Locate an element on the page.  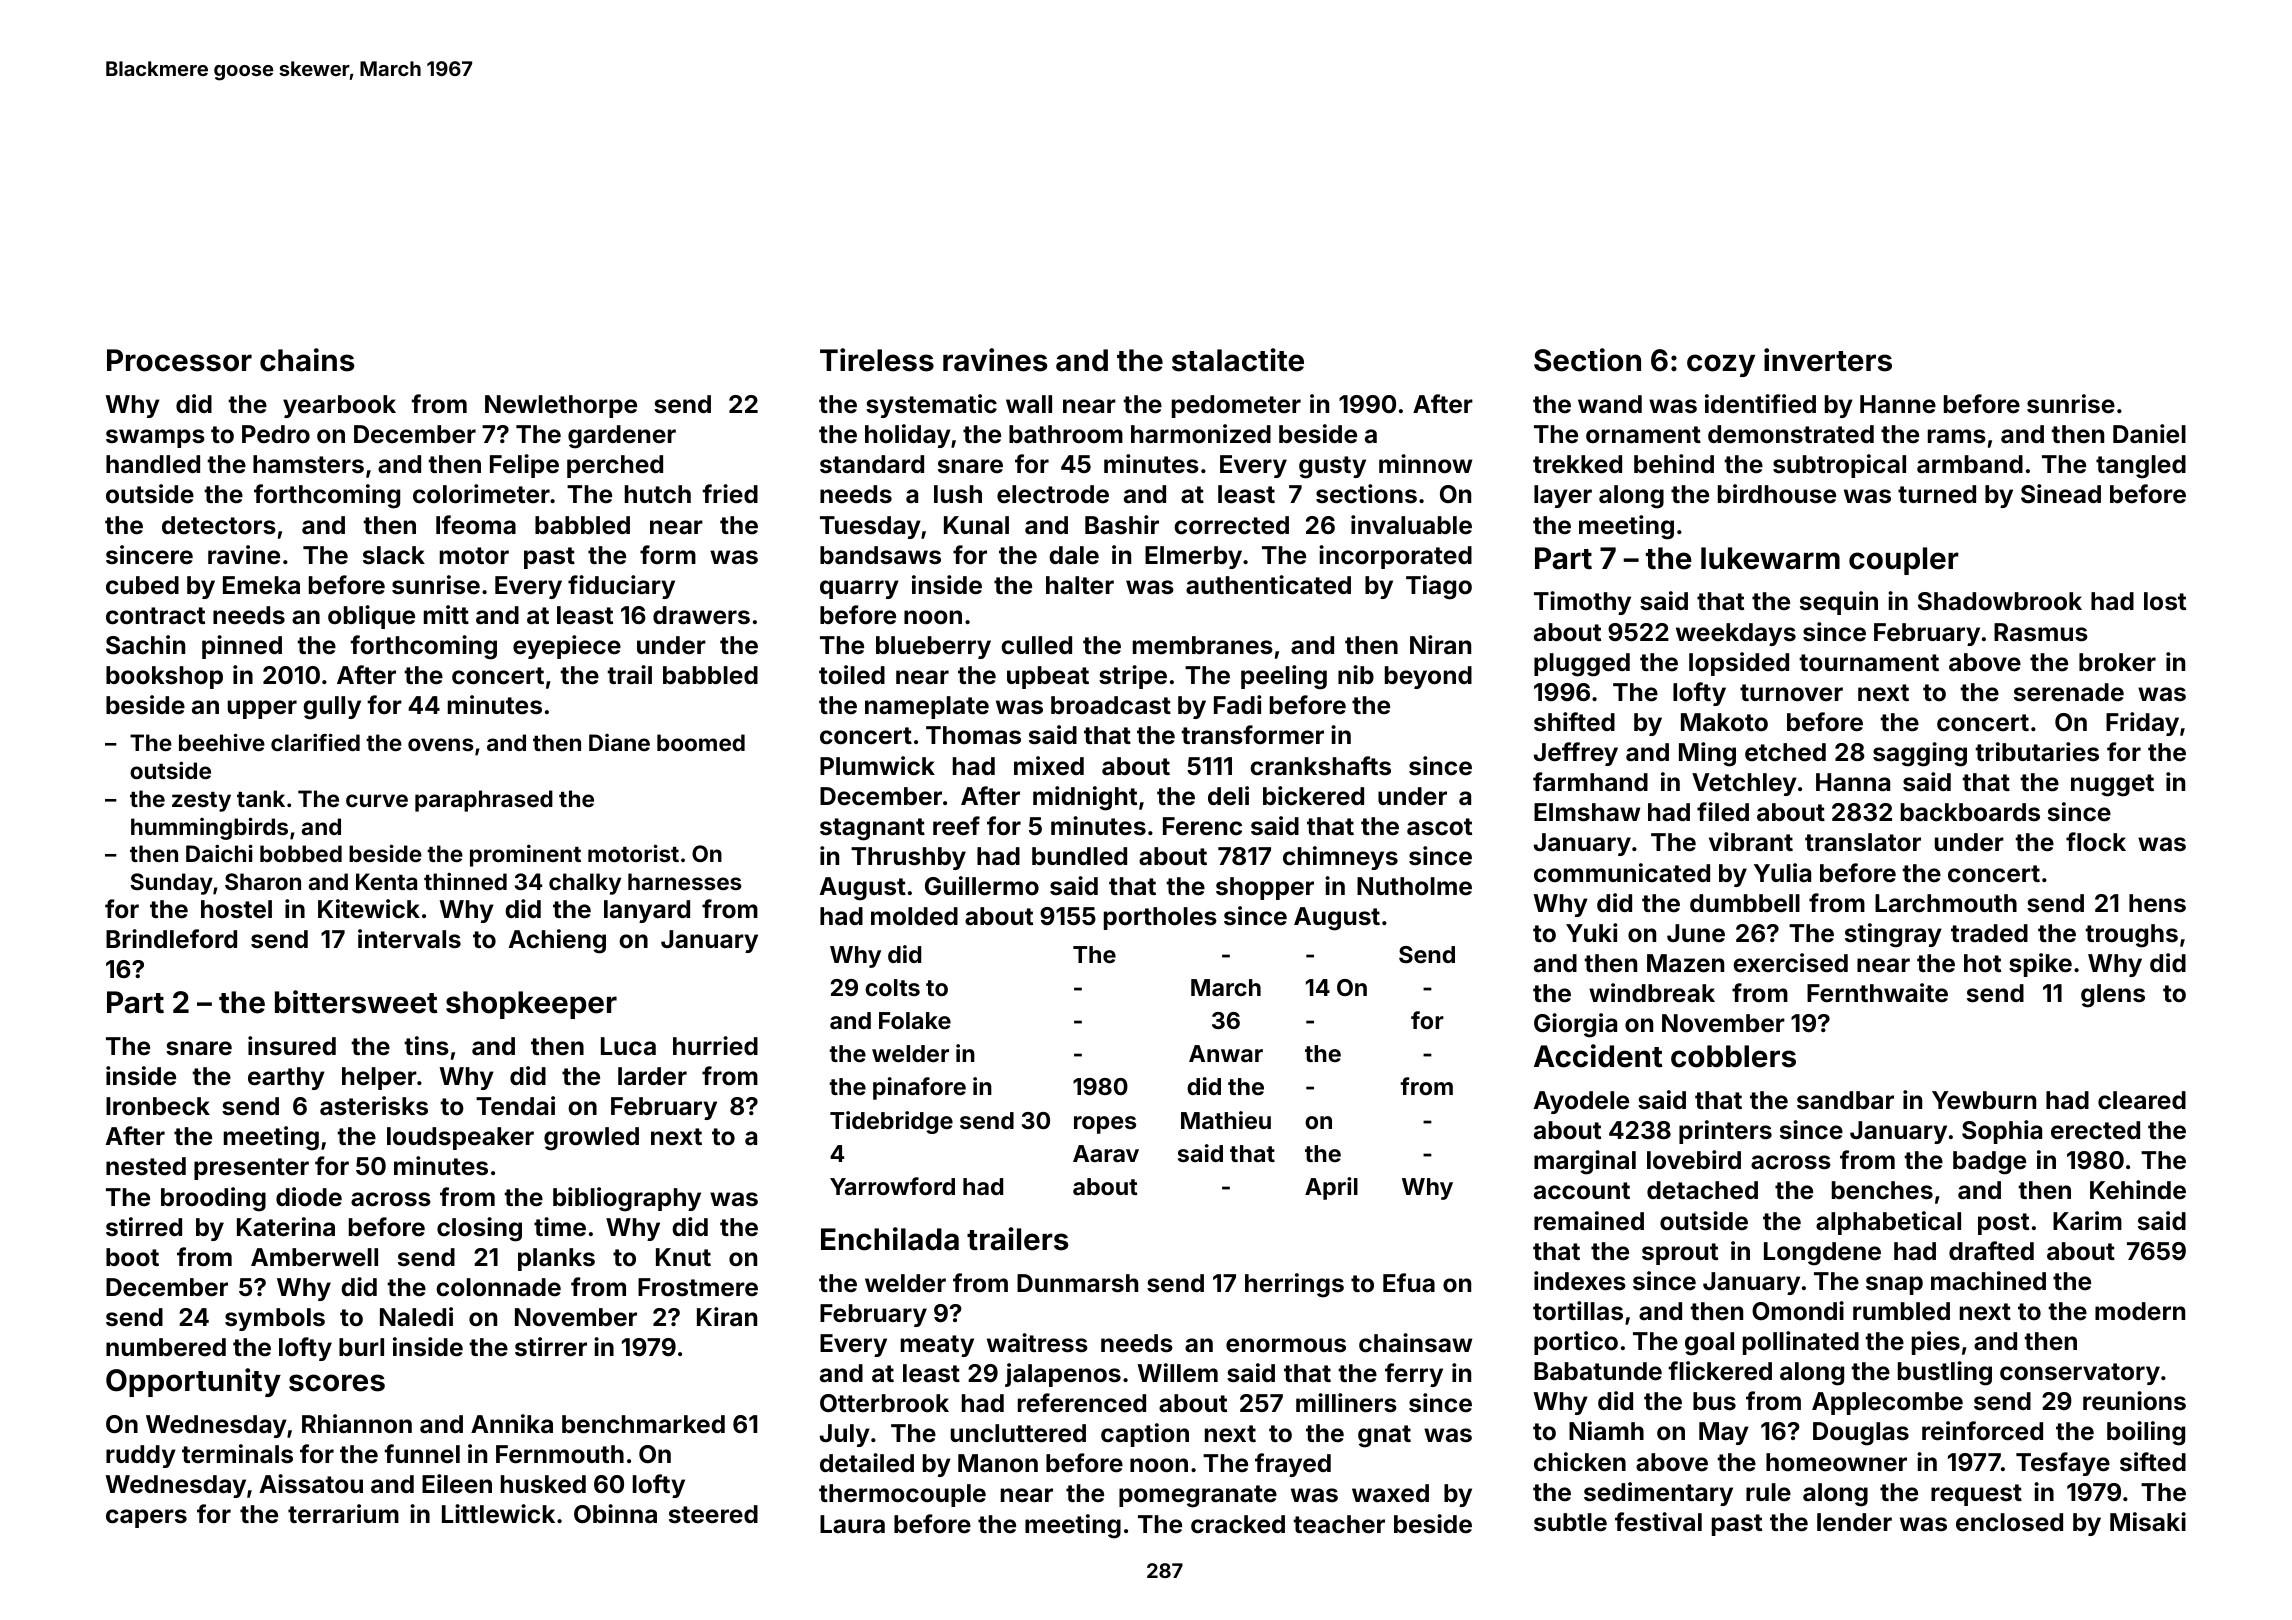
detailed is located at coordinates (867, 1463).
